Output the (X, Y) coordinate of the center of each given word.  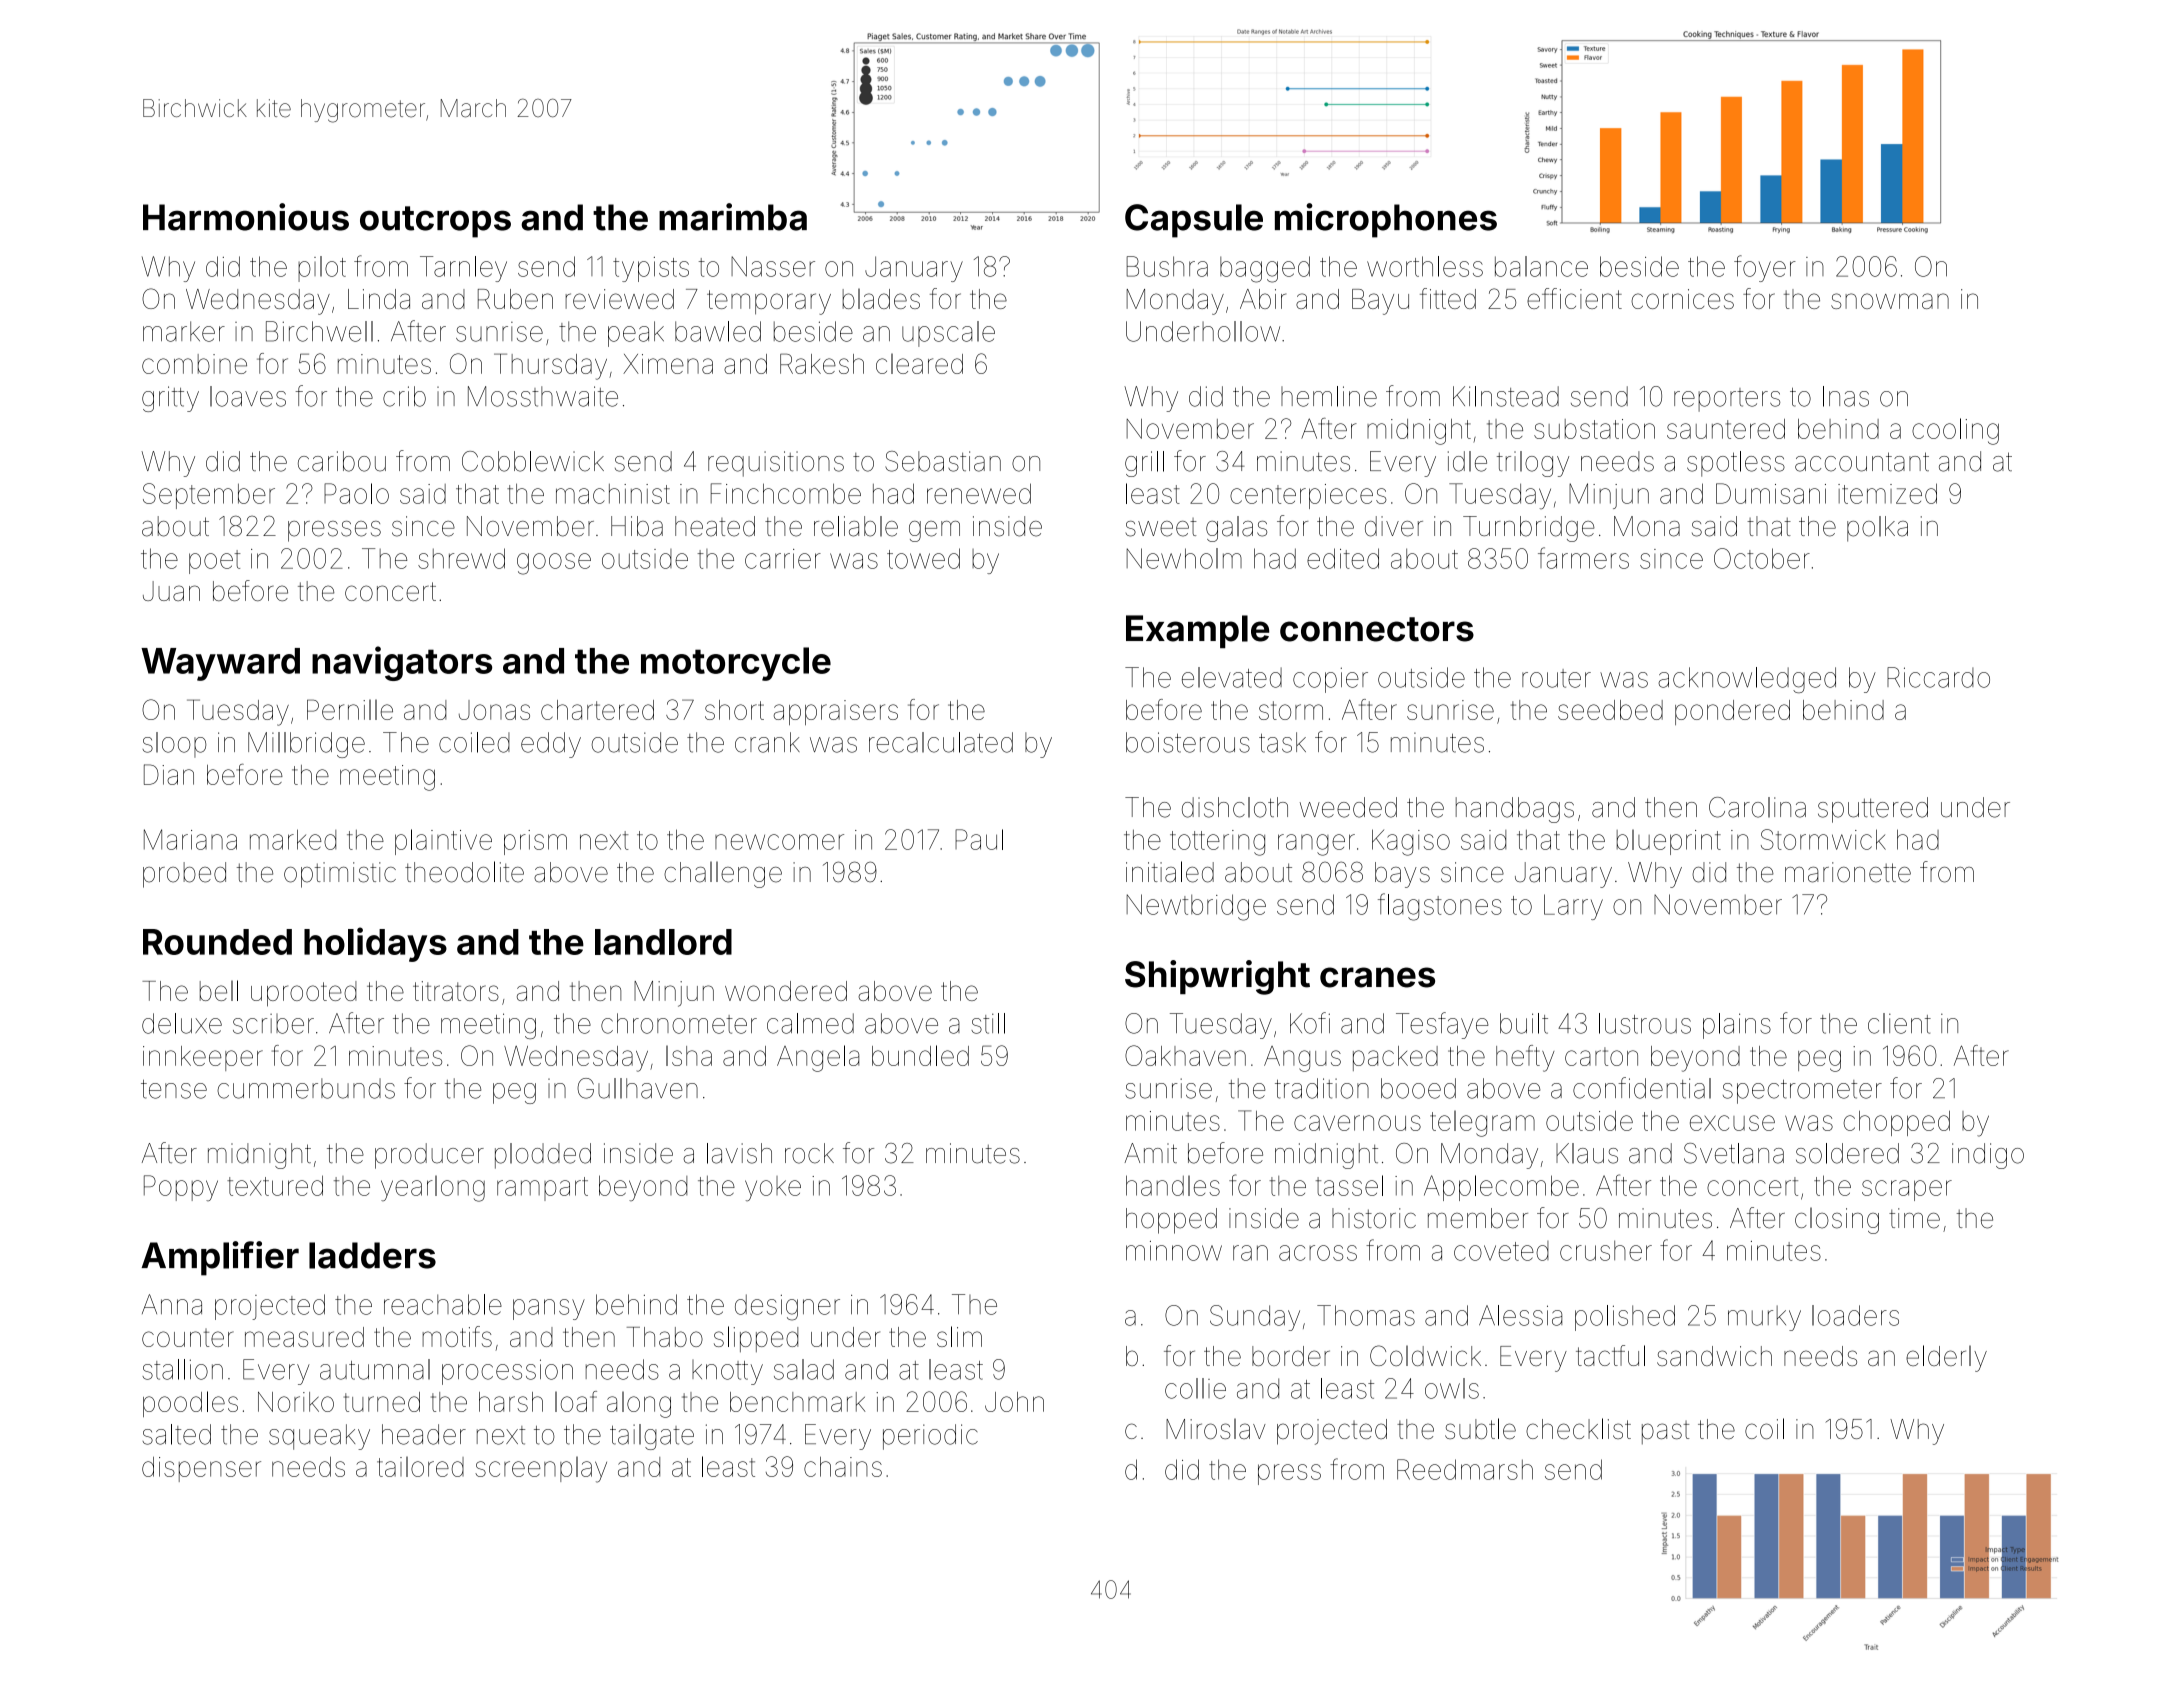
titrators (456, 991)
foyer (1765, 268)
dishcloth (1235, 807)
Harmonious (246, 217)
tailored (420, 1466)
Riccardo (1938, 677)
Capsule (1194, 221)
